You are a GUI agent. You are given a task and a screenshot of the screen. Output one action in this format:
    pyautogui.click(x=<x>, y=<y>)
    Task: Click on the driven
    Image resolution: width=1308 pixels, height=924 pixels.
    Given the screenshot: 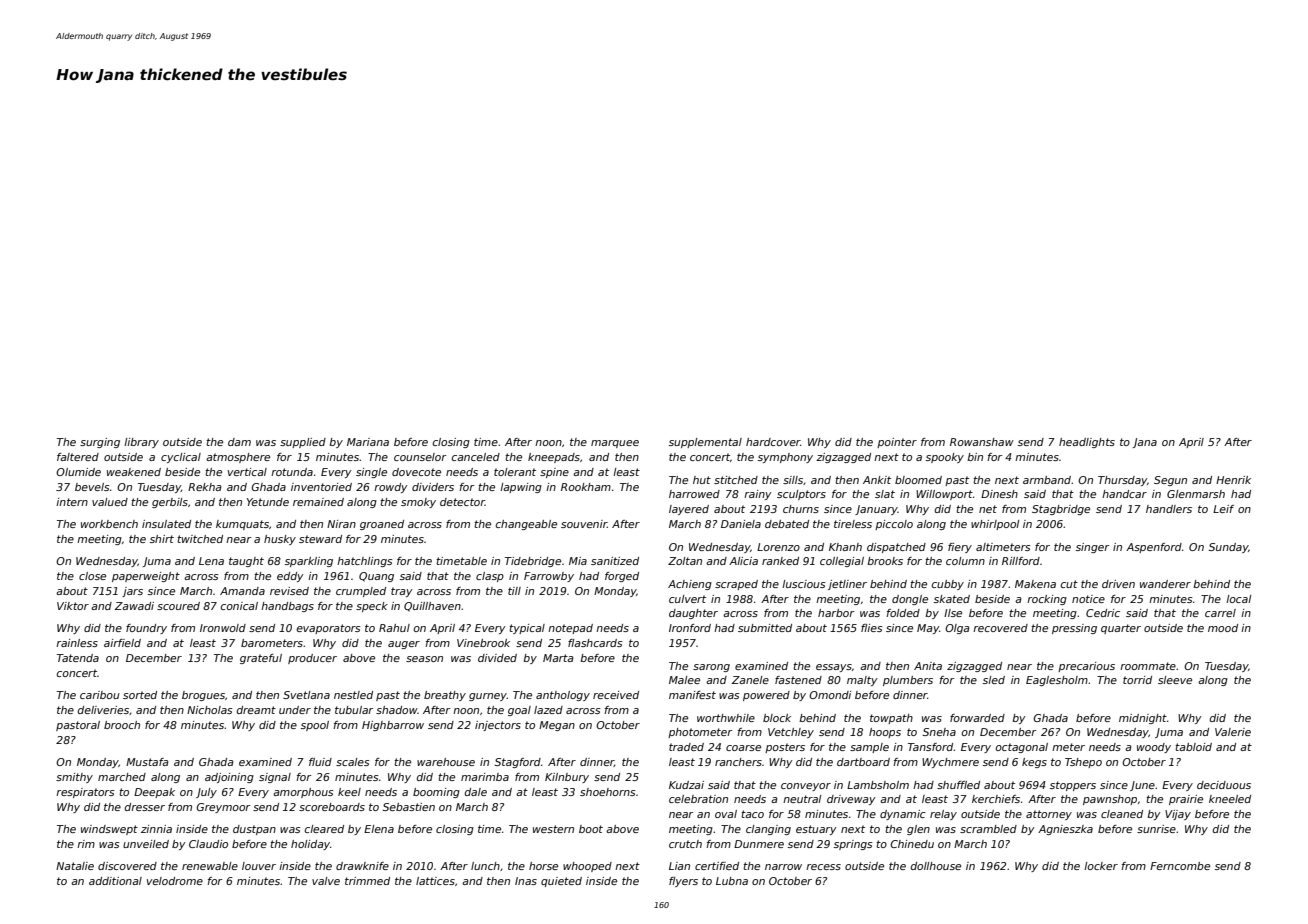 What is the action you would take?
    pyautogui.click(x=1118, y=584)
